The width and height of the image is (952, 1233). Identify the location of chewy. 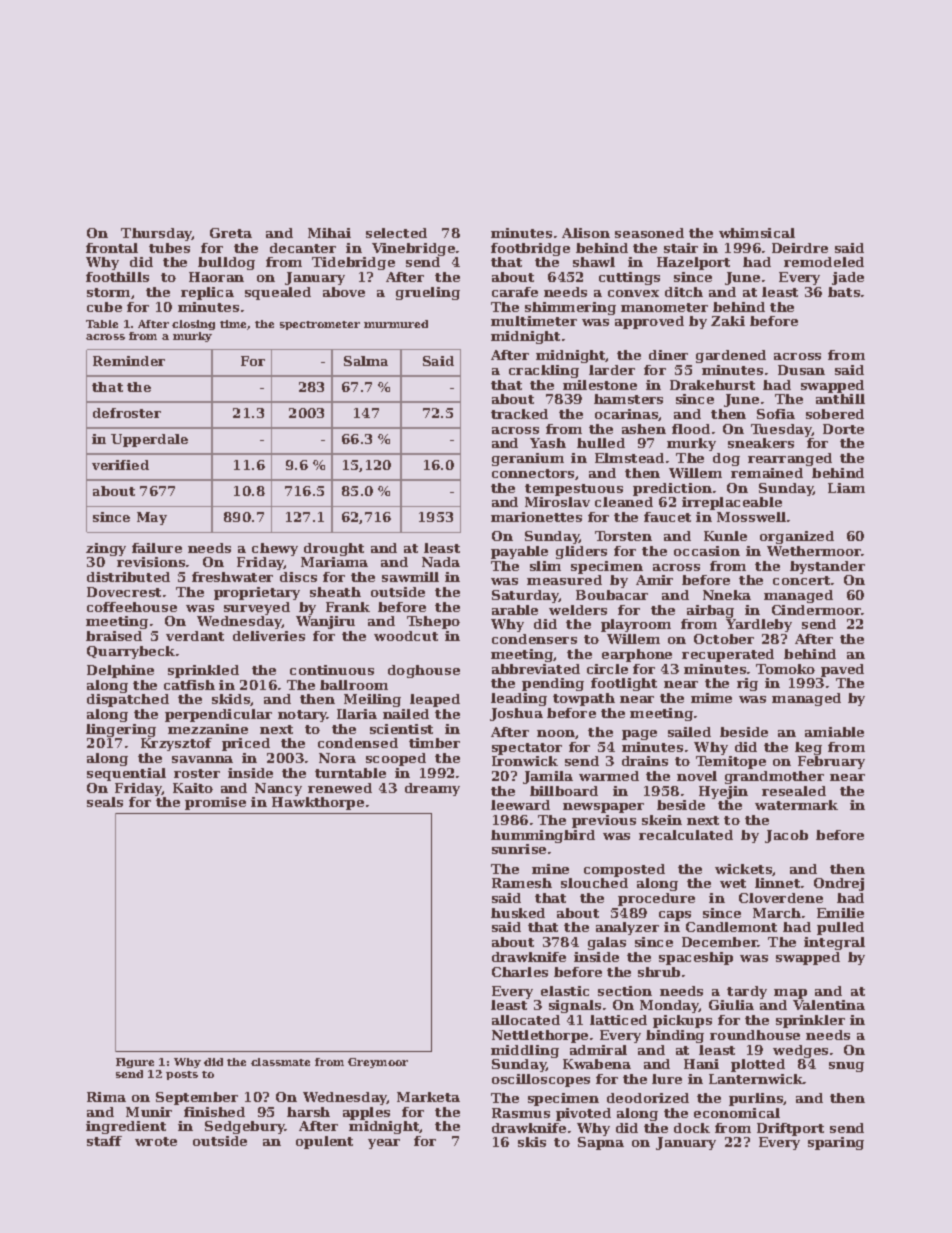
(275, 549).
